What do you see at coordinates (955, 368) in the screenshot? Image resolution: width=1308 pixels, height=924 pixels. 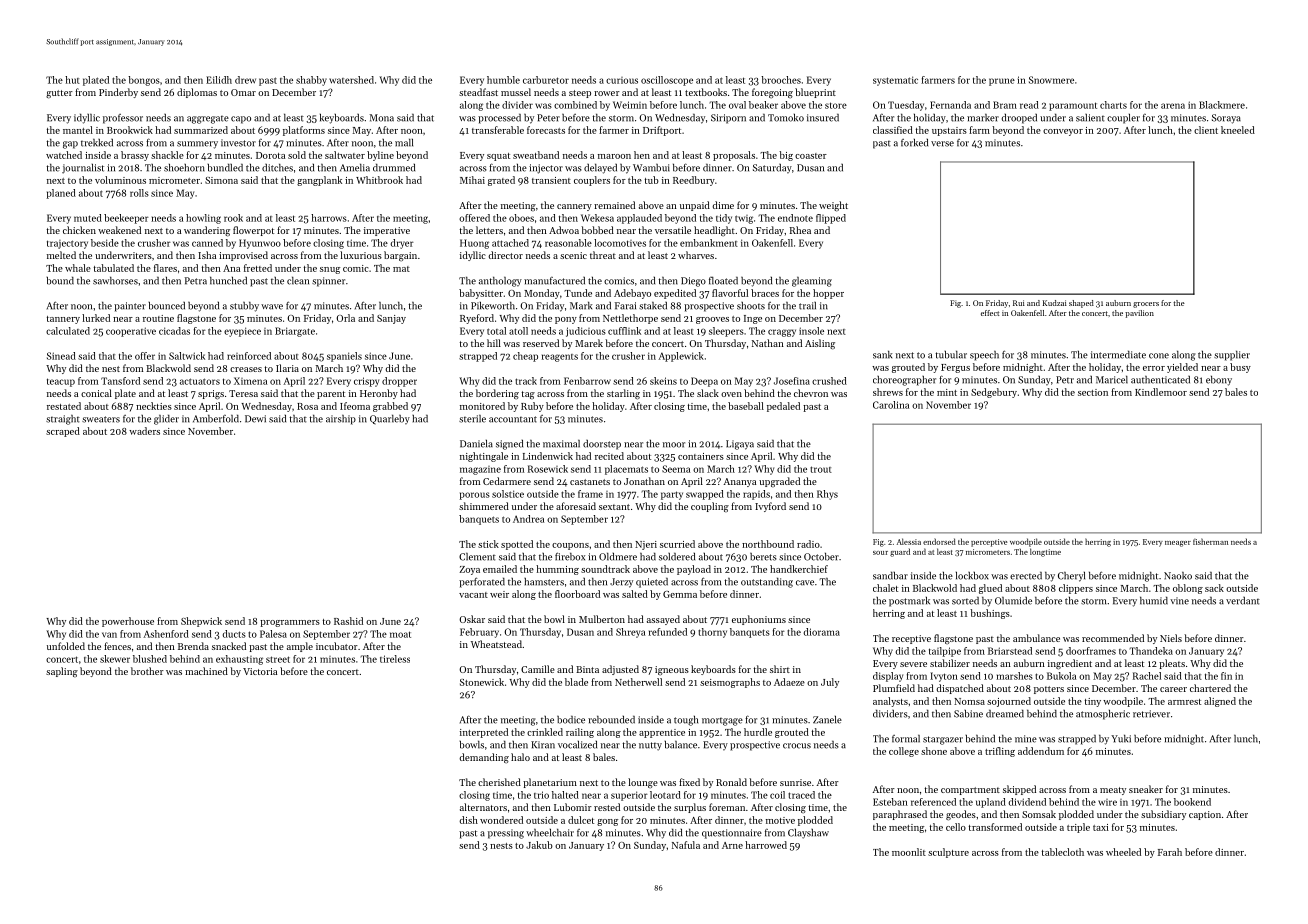 I see `Fergus` at bounding box center [955, 368].
